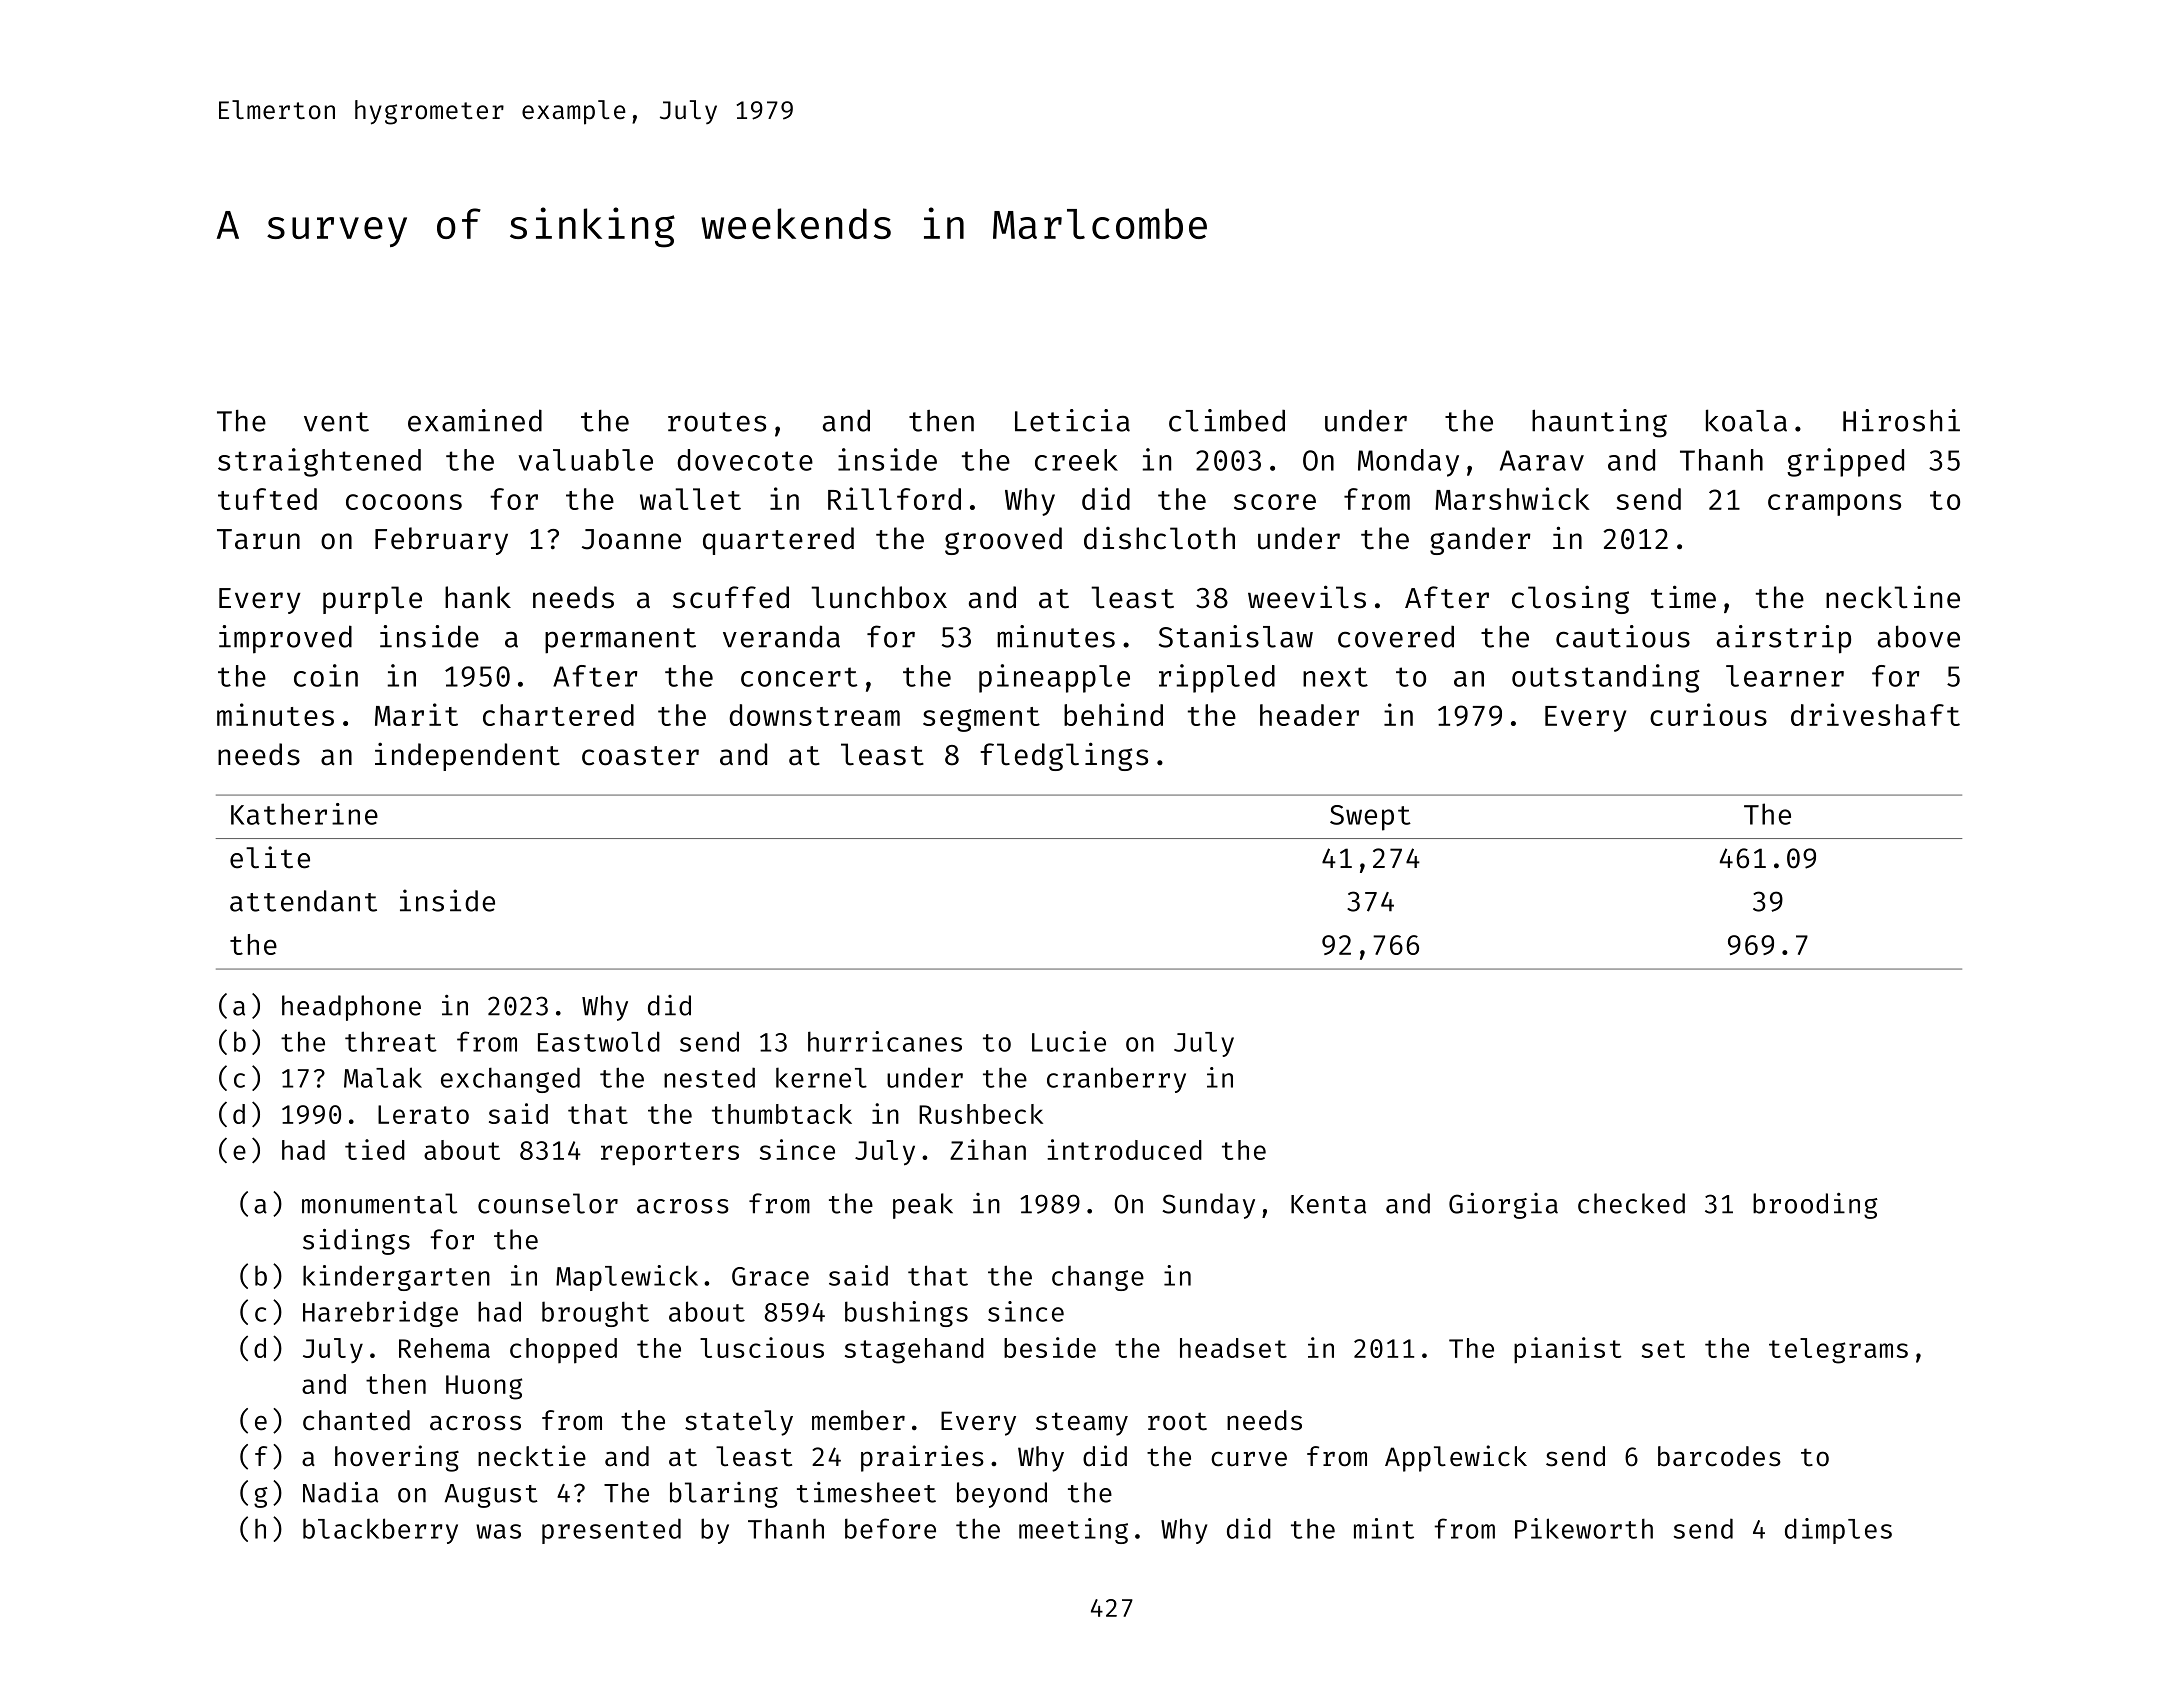 The height and width of the screenshot is (1683, 2178). Describe the element at coordinates (1069, 1041) in the screenshot. I see `Lucie` at that location.
